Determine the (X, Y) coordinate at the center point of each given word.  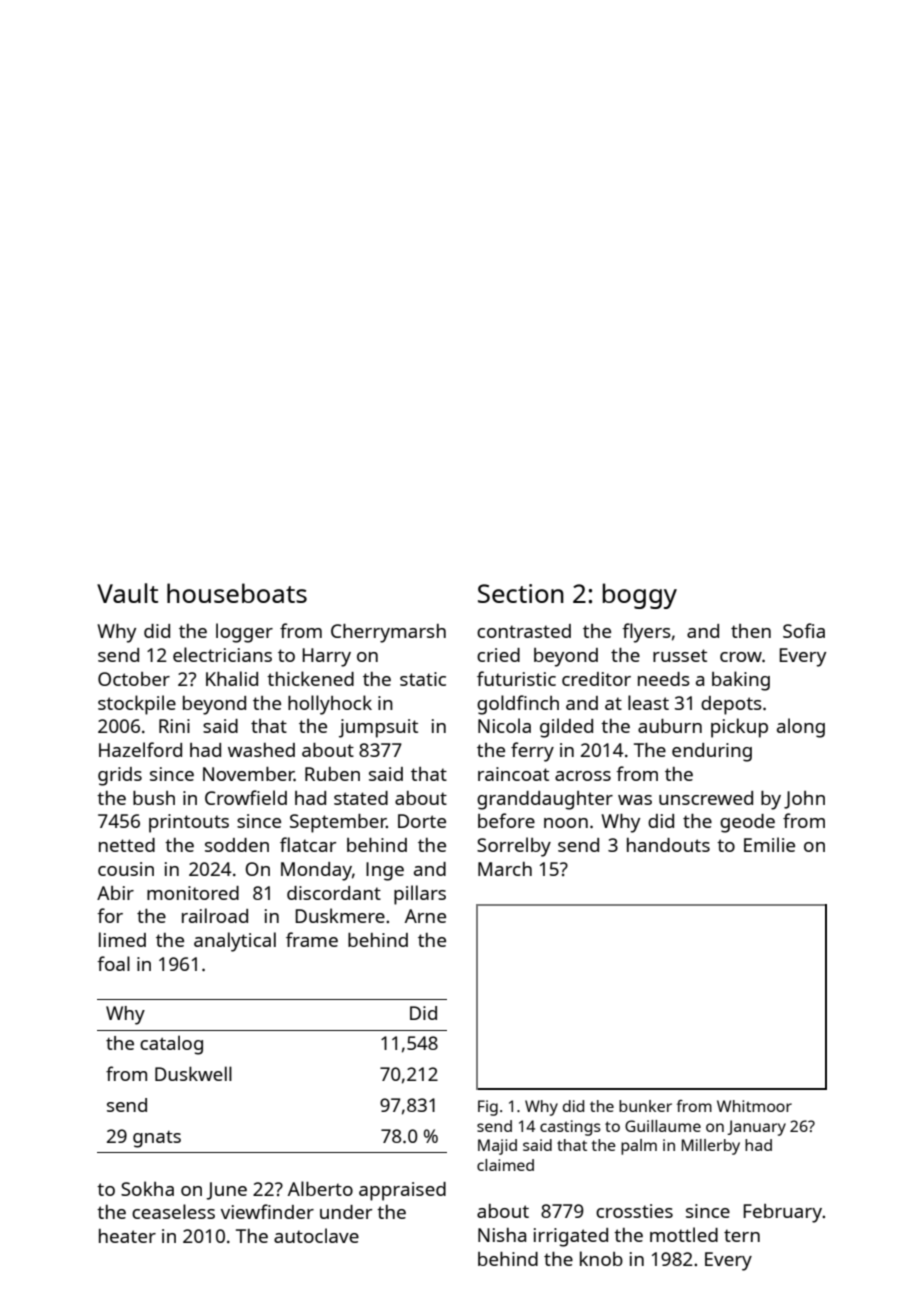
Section (521, 593)
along (801, 728)
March (505, 869)
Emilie (769, 844)
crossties (634, 1211)
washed (261, 750)
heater (127, 1236)
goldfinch (518, 705)
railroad (215, 915)
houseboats (237, 593)
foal (113, 963)
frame (312, 939)
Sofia (804, 630)
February (782, 1213)
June (226, 1191)
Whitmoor (754, 1106)
